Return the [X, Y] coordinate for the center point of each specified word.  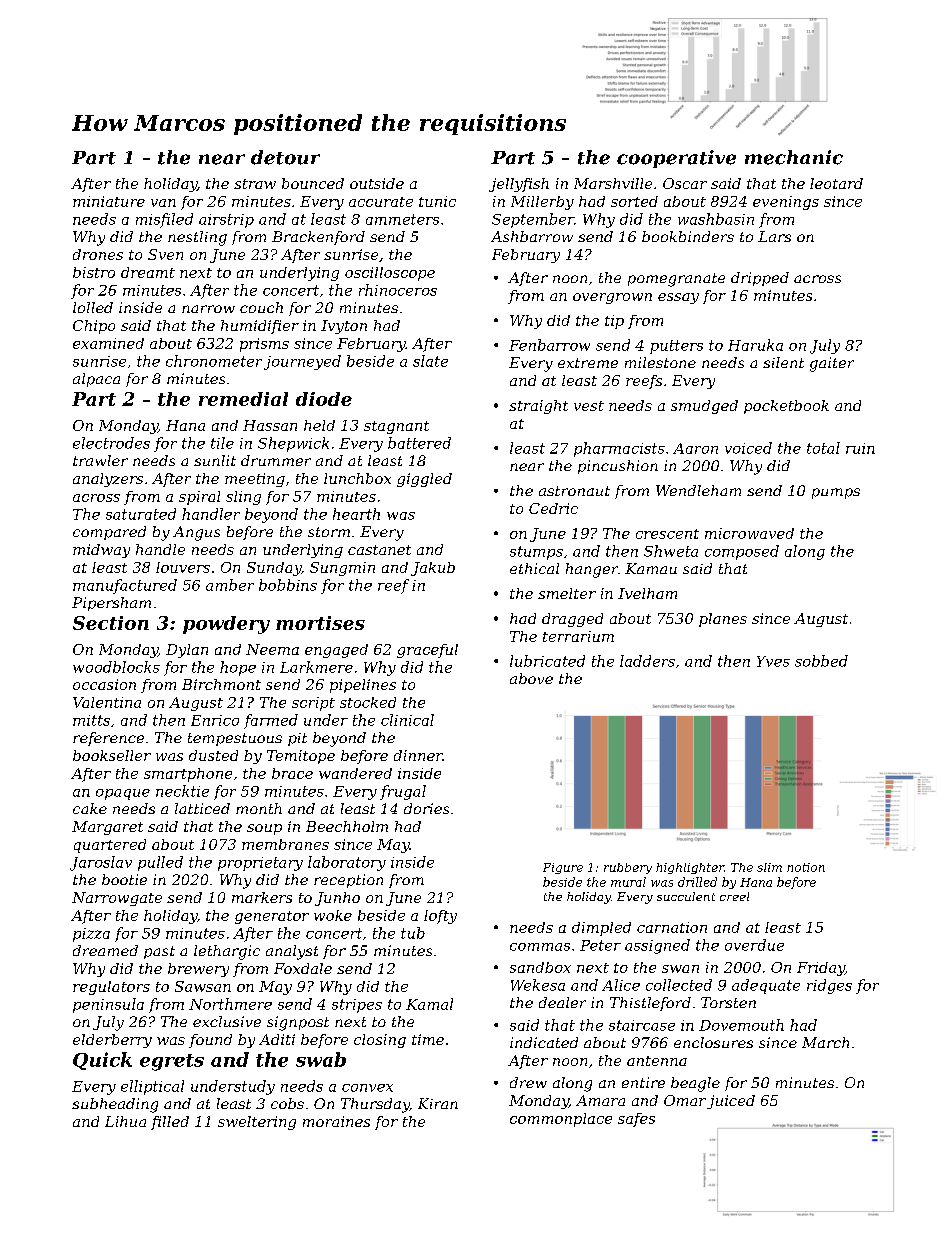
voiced [748, 448]
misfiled [164, 220]
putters [676, 347]
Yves [773, 661]
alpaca [96, 380]
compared [109, 533]
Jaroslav [101, 863]
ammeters [402, 219]
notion [806, 867]
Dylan [187, 651]
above [531, 678]
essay [678, 298]
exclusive [227, 1021]
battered [419, 443]
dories [426, 808]
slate [430, 361]
